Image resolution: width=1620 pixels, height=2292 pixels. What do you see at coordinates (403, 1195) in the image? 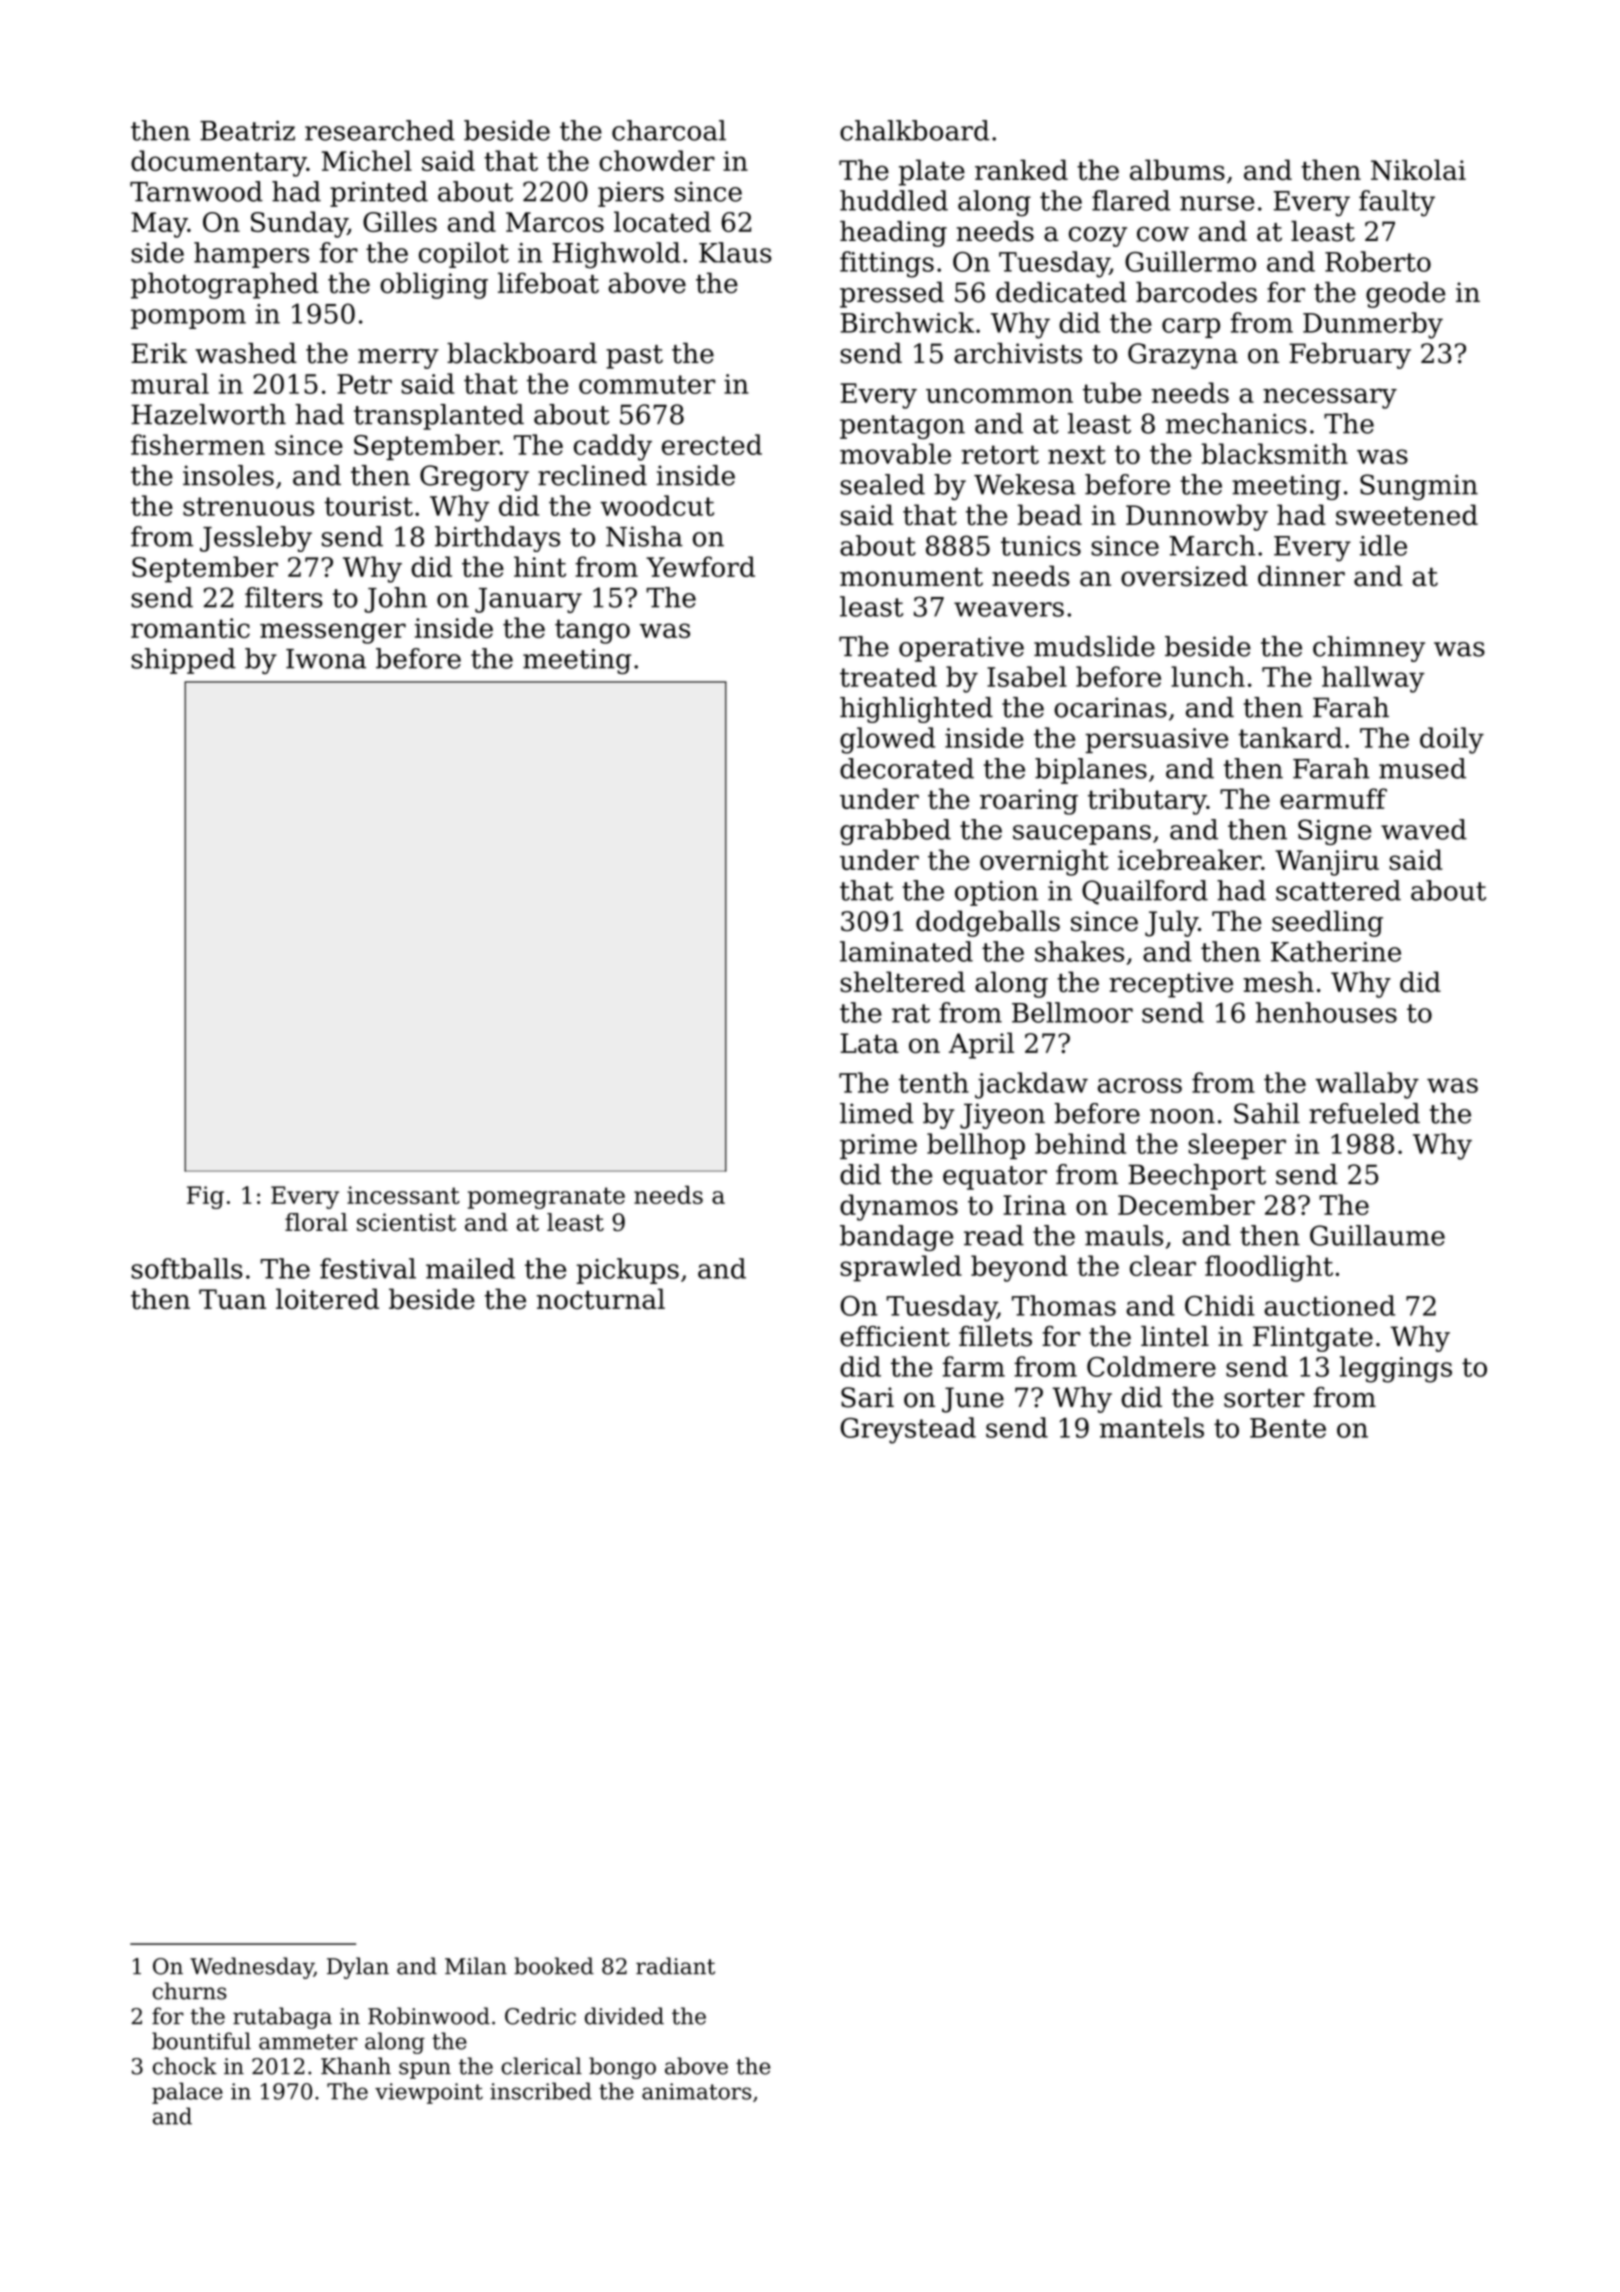
I see `incessant` at bounding box center [403, 1195].
